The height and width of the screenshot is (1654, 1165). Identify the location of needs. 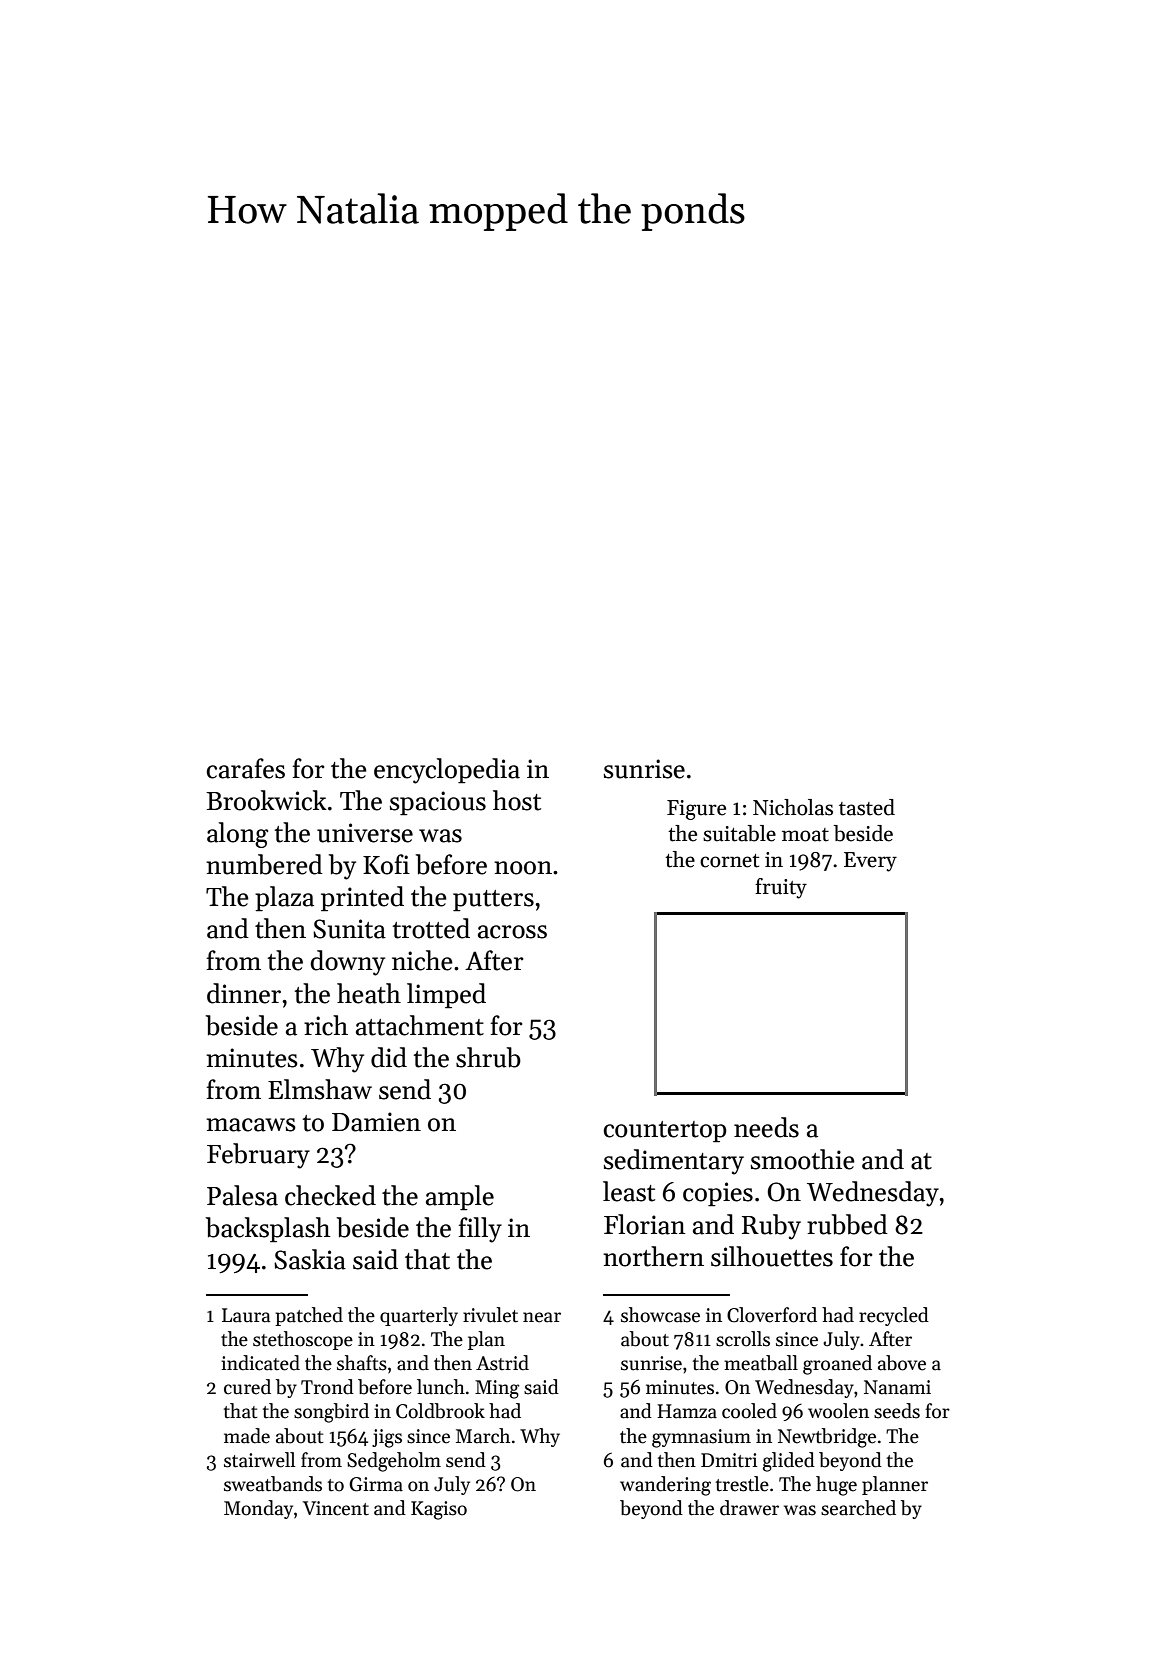
(766, 1127).
